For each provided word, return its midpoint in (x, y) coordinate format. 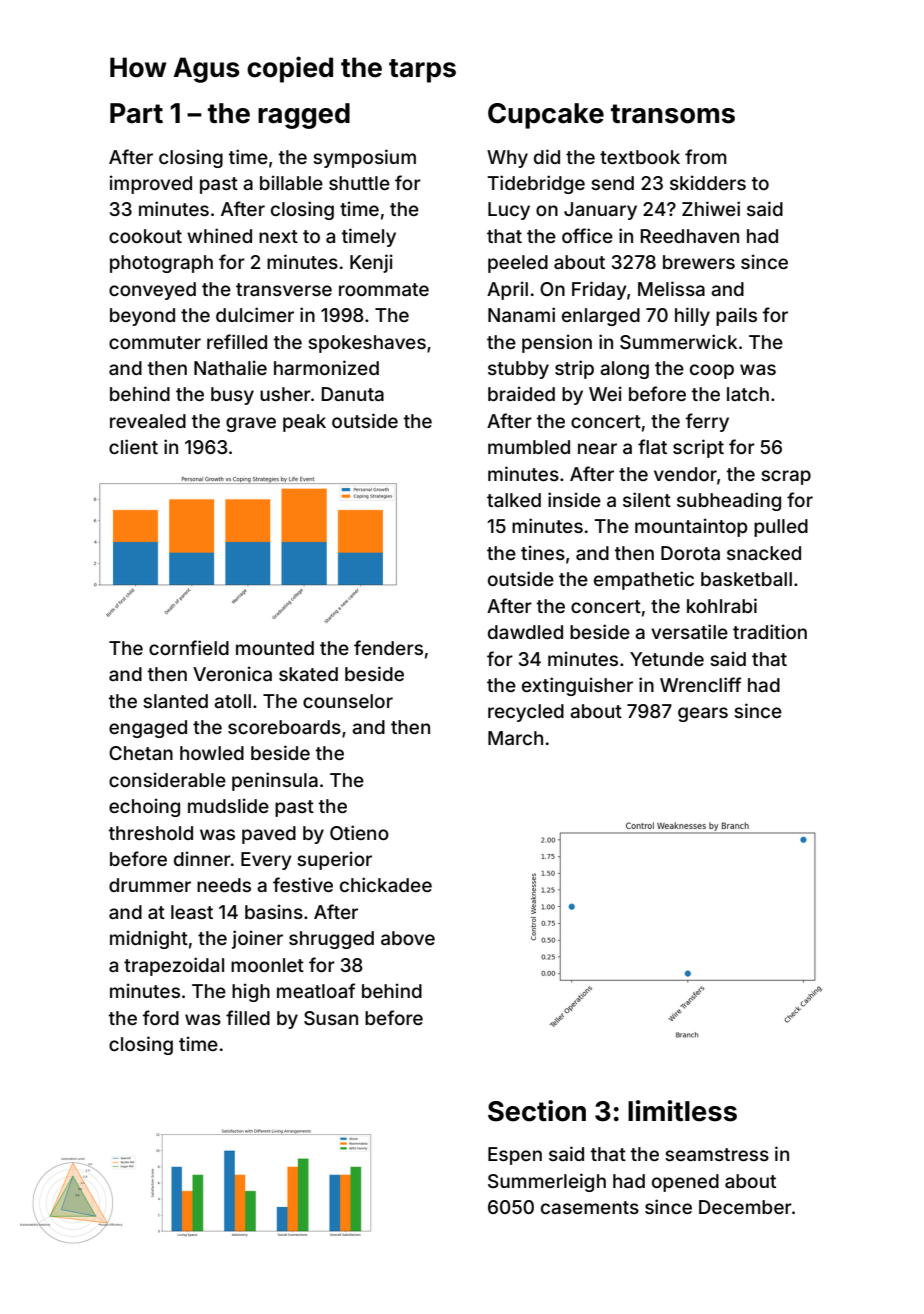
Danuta (353, 394)
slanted (175, 701)
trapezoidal (174, 966)
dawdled (525, 632)
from (706, 156)
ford (161, 1017)
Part (136, 113)
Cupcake (546, 116)
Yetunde (667, 659)
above (408, 938)
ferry (707, 422)
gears (703, 714)
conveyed (152, 291)
